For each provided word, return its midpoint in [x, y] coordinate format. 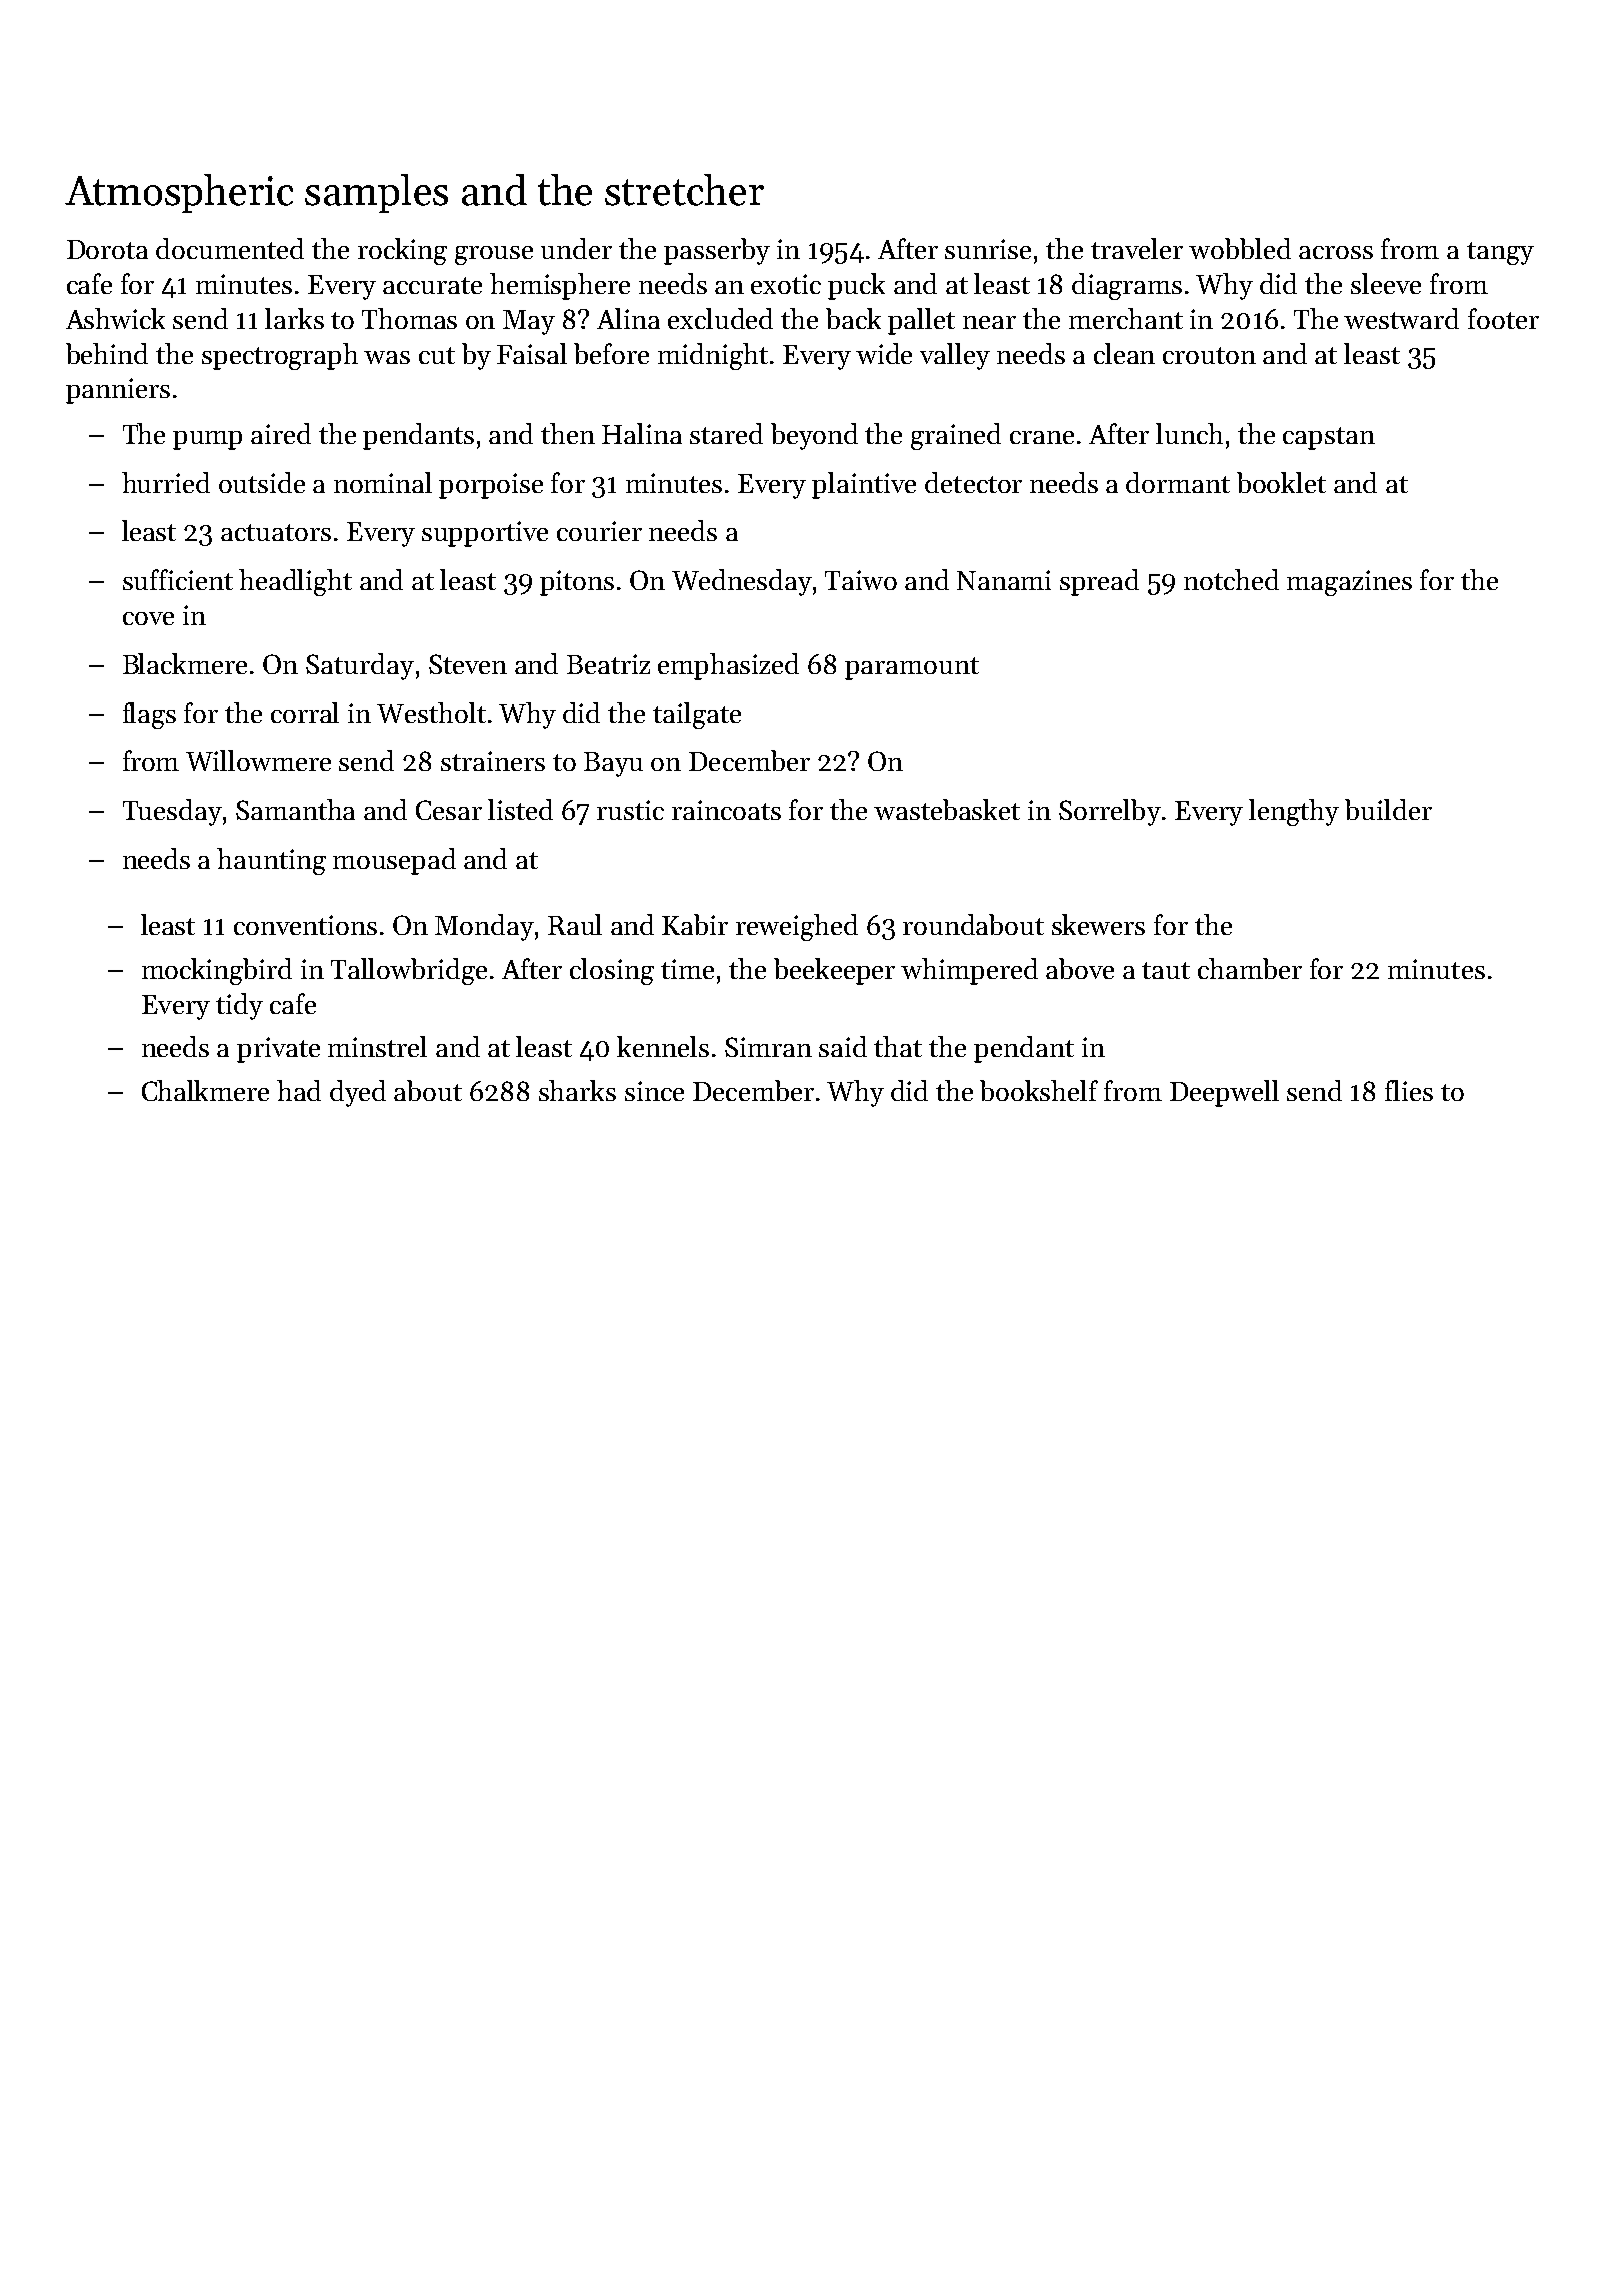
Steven [468, 664]
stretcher [684, 190]
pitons [577, 583]
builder [1388, 809]
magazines [1349, 583]
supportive [485, 534]
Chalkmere [205, 1090]
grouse [494, 255]
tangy [1500, 253]
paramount [912, 668]
